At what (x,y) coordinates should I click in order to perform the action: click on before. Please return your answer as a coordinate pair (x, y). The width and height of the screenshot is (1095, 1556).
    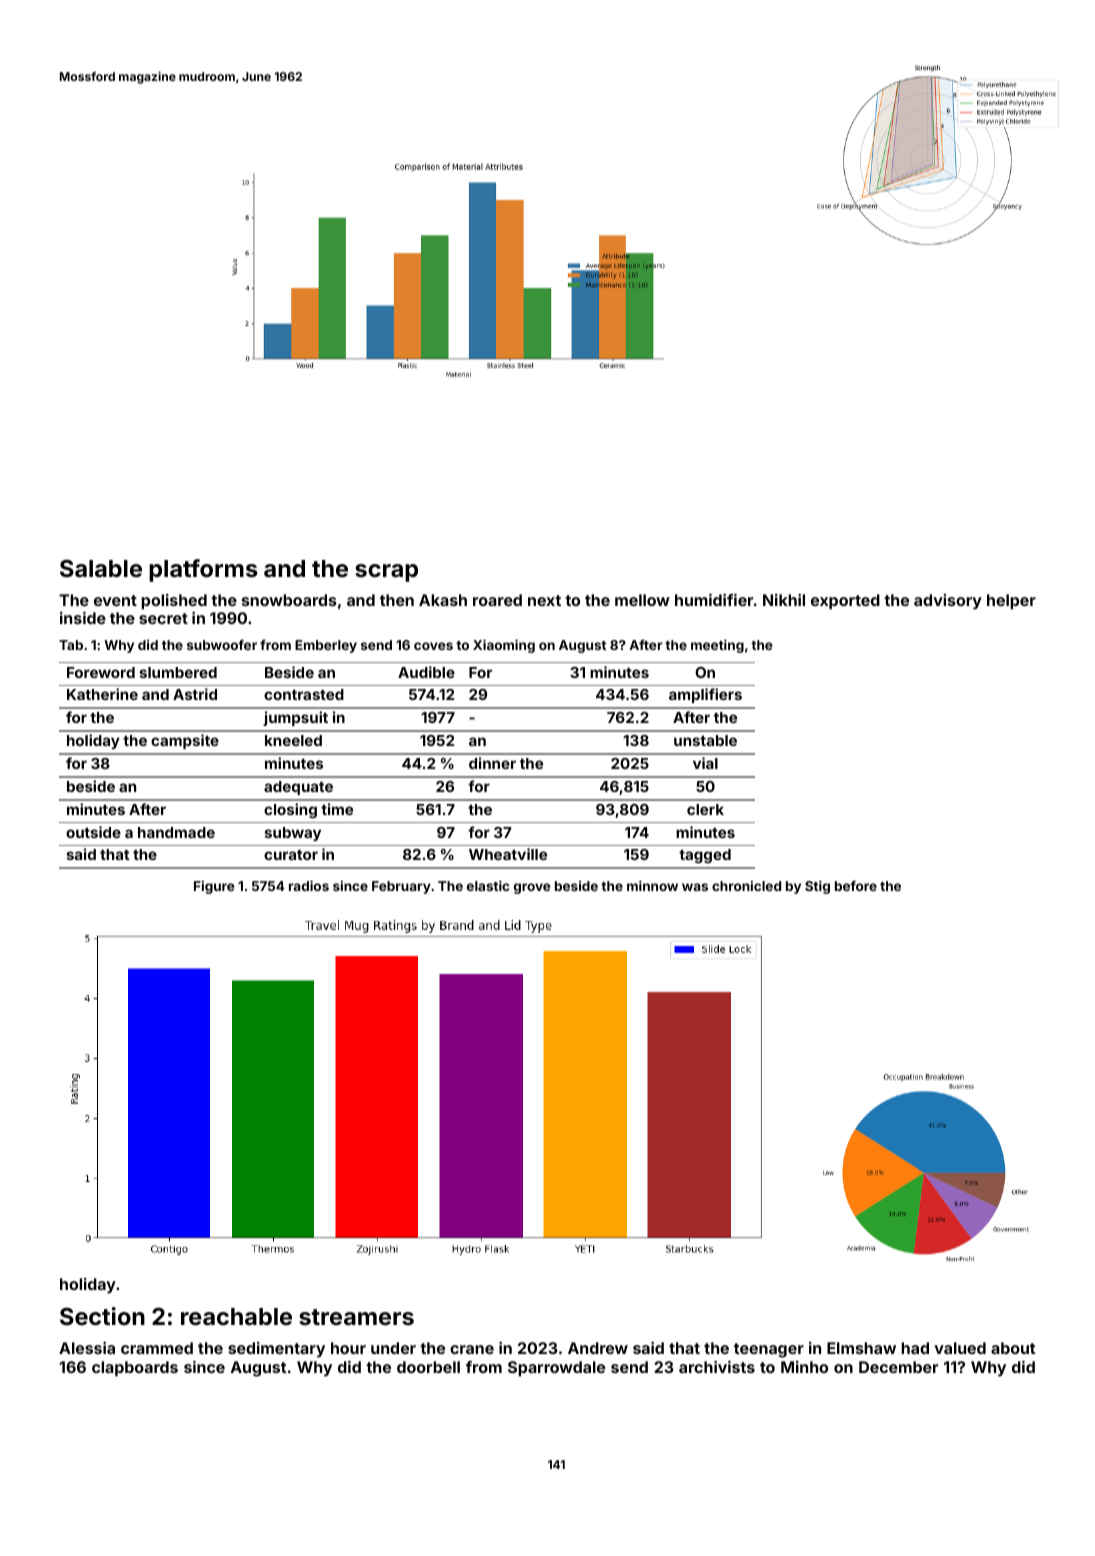
    Looking at the image, I should click on (856, 885).
